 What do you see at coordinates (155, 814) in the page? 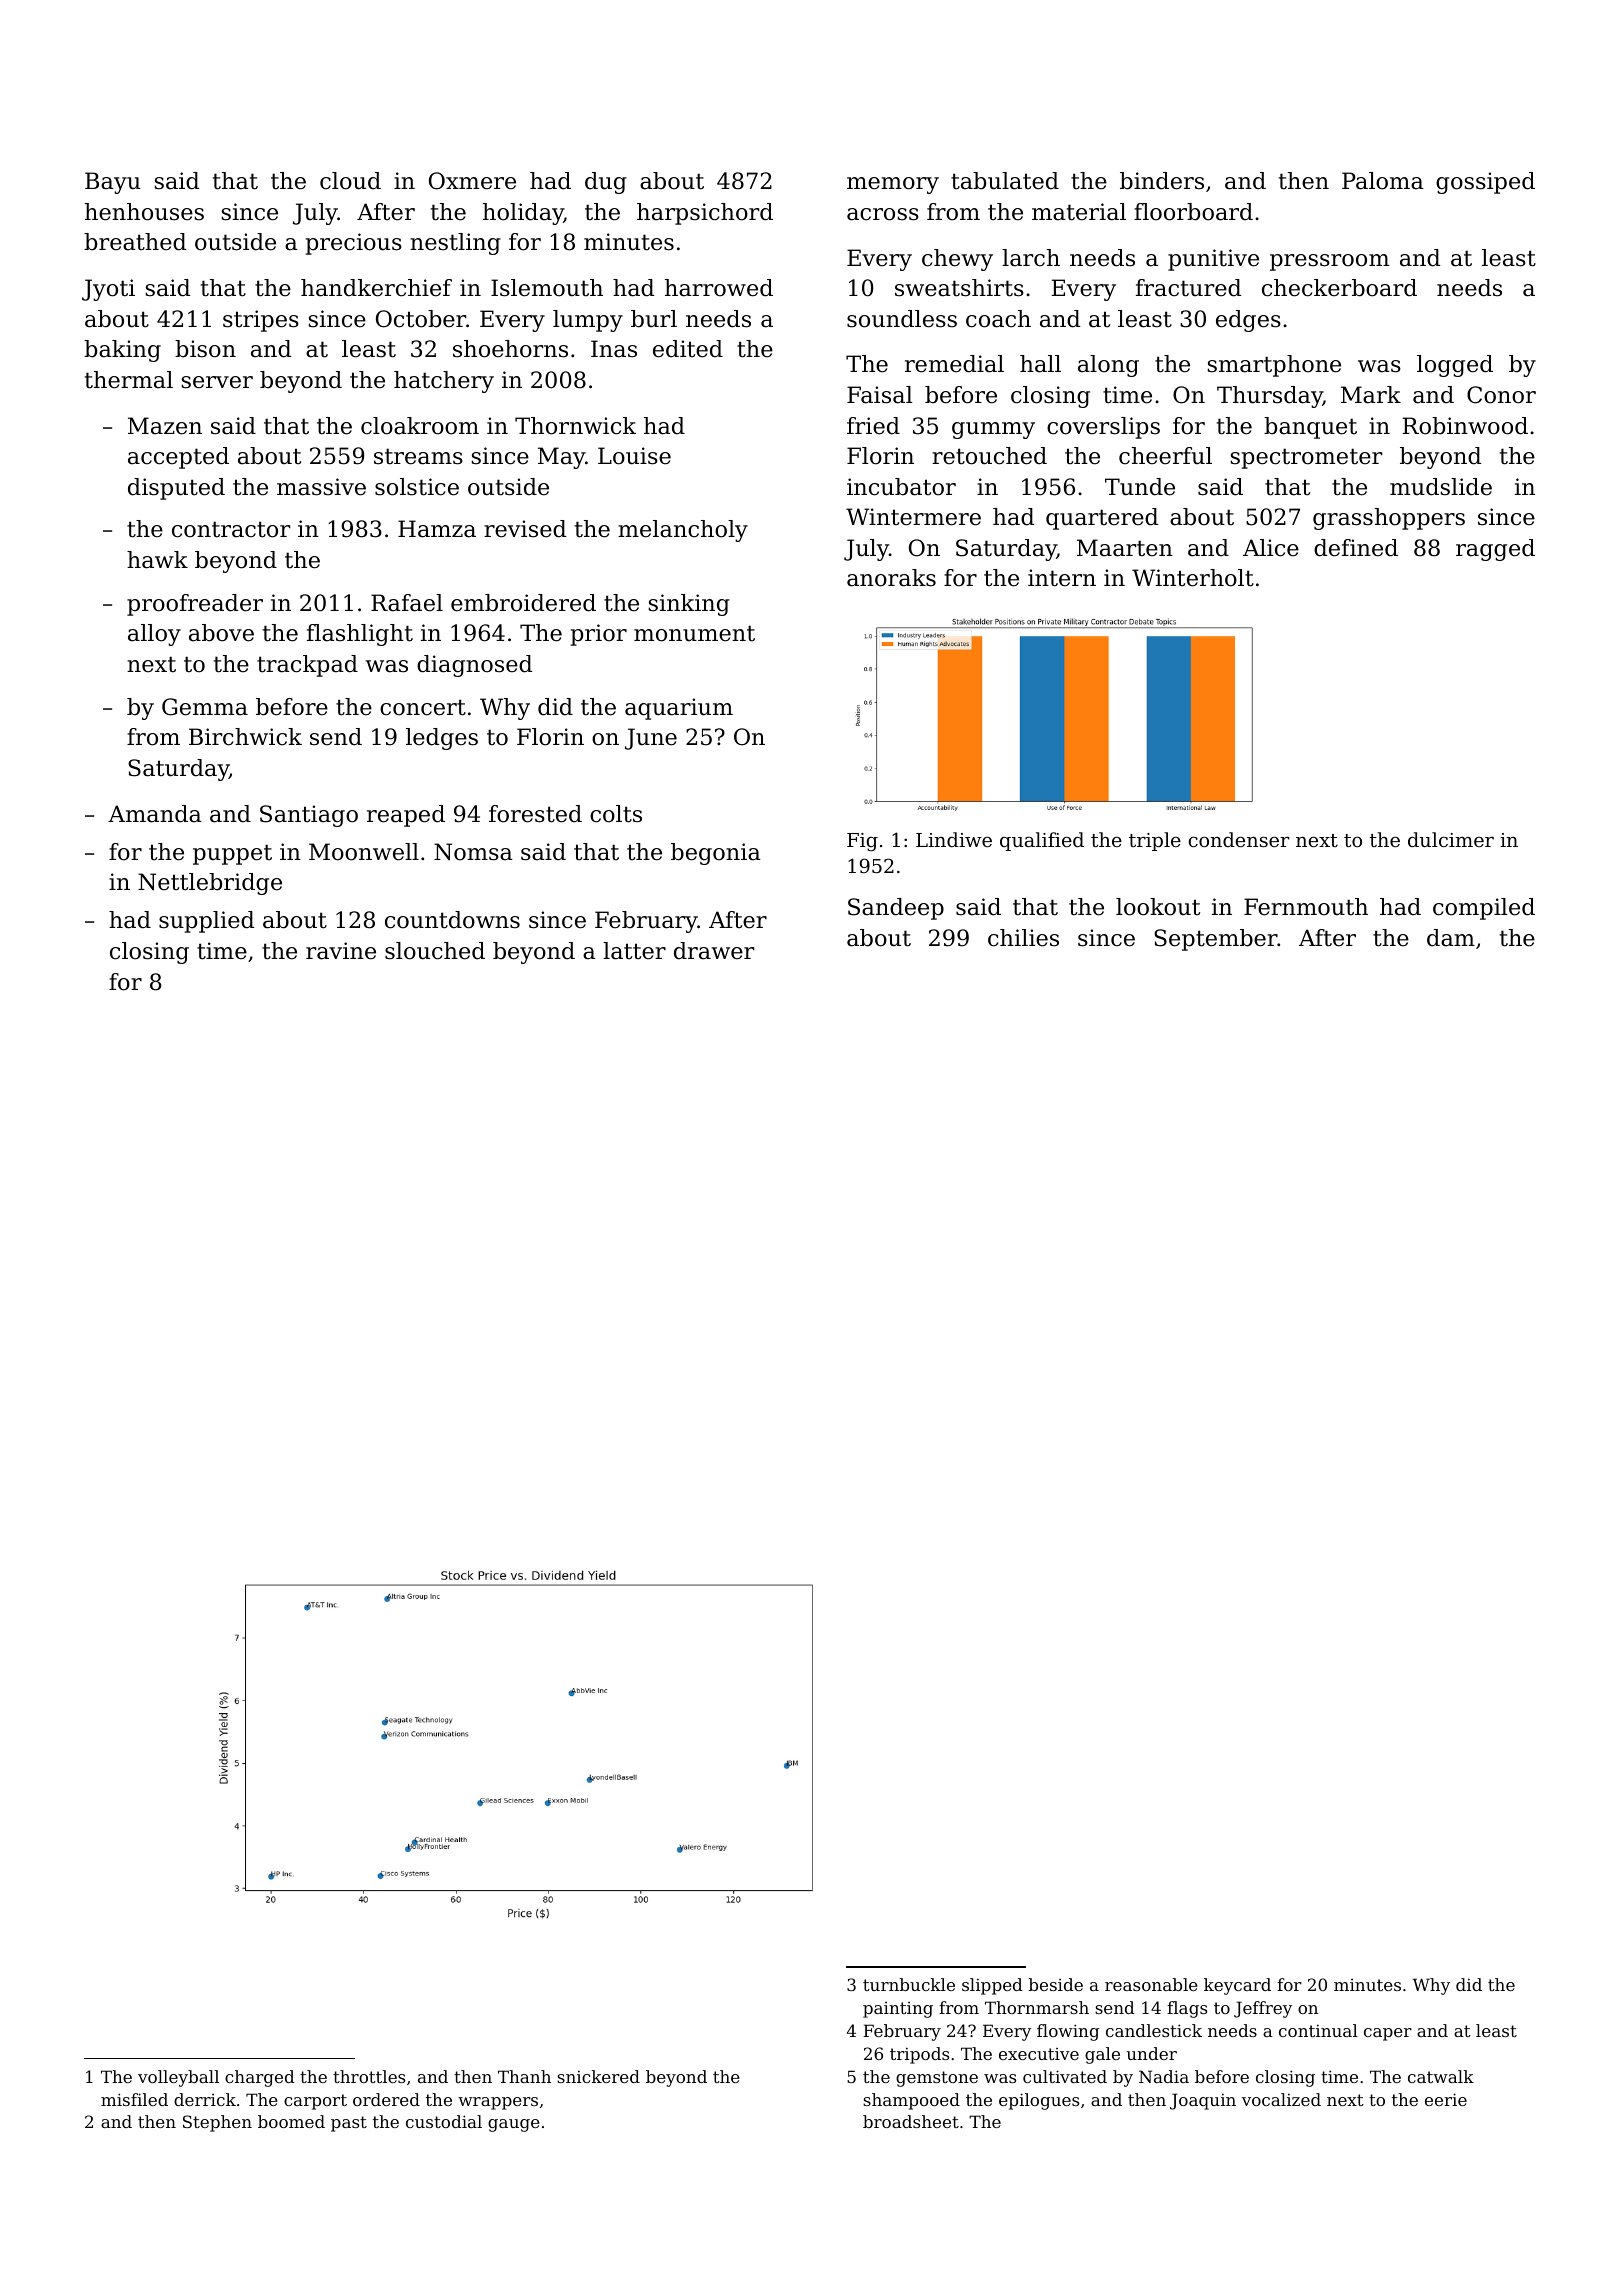
I see `Amanda` at bounding box center [155, 814].
